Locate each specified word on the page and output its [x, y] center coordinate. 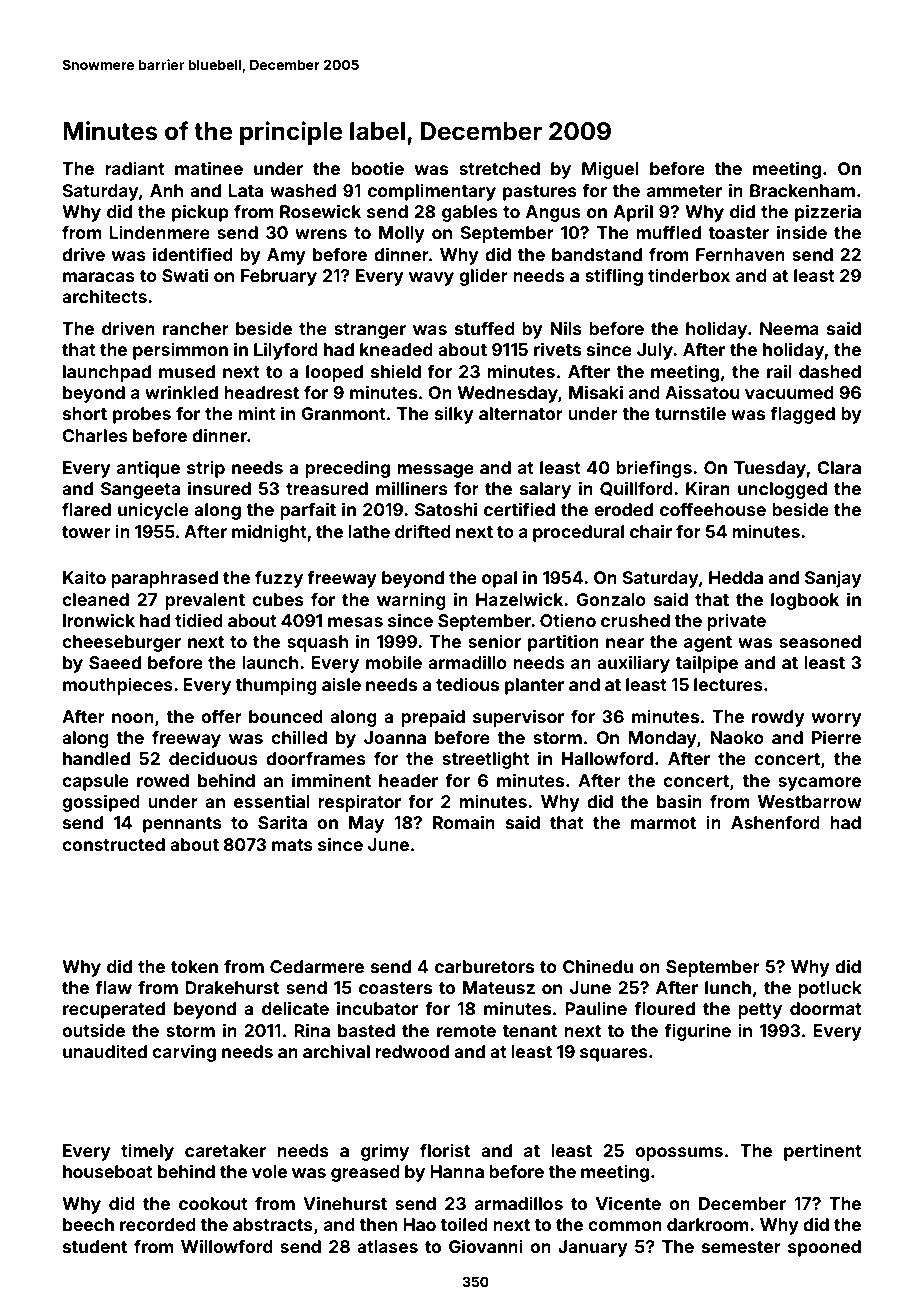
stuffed [485, 328]
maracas [99, 277]
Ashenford [775, 822]
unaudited [105, 1051]
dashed [830, 371]
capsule [95, 782]
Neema [789, 328]
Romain [464, 822]
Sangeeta [140, 490]
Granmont [343, 413]
